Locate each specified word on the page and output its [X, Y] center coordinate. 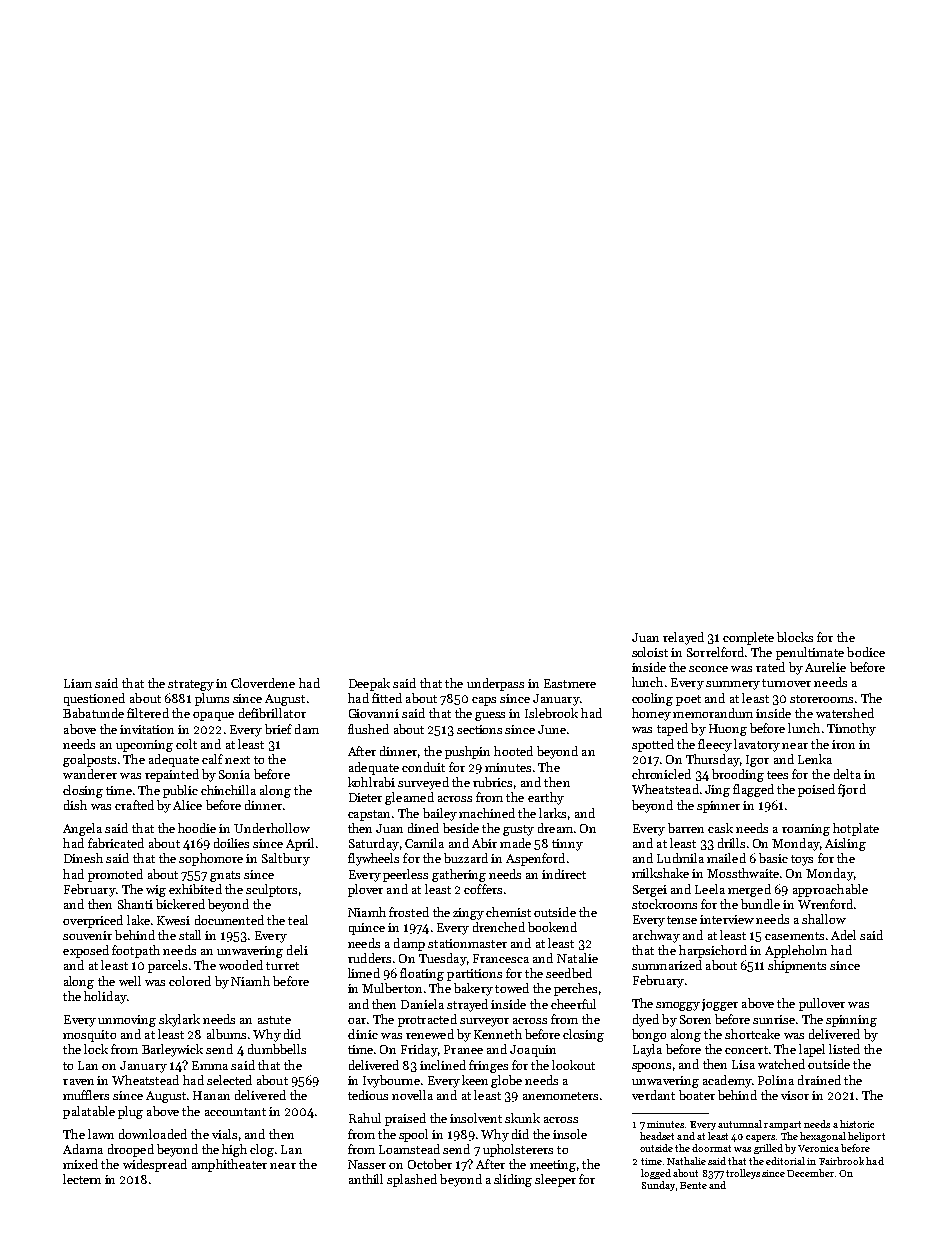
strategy [191, 685]
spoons [651, 1067]
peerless [405, 875]
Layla [647, 1050]
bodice [866, 652]
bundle [760, 904]
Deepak [369, 684]
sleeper [555, 1180]
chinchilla [228, 790]
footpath [136, 951]
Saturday [374, 844]
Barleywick [172, 1050]
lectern [82, 1179]
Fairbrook [841, 1161]
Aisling [845, 844]
